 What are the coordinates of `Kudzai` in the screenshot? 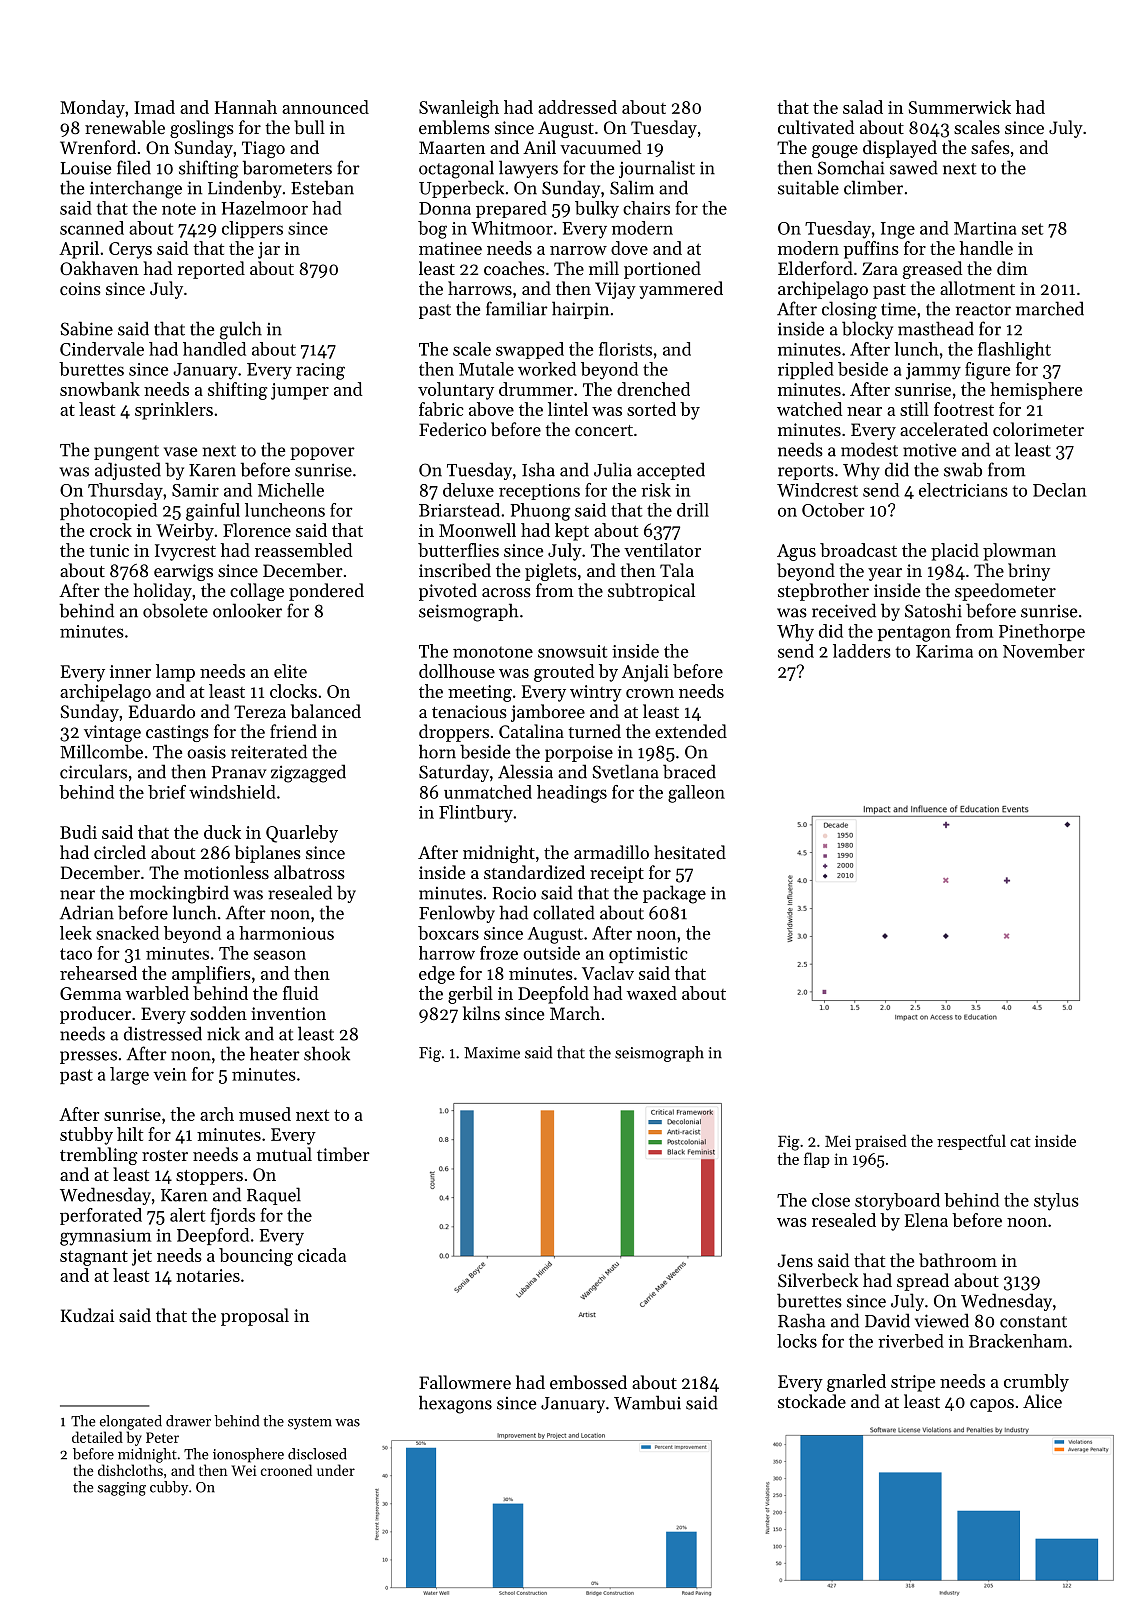 It's located at (87, 1315).
